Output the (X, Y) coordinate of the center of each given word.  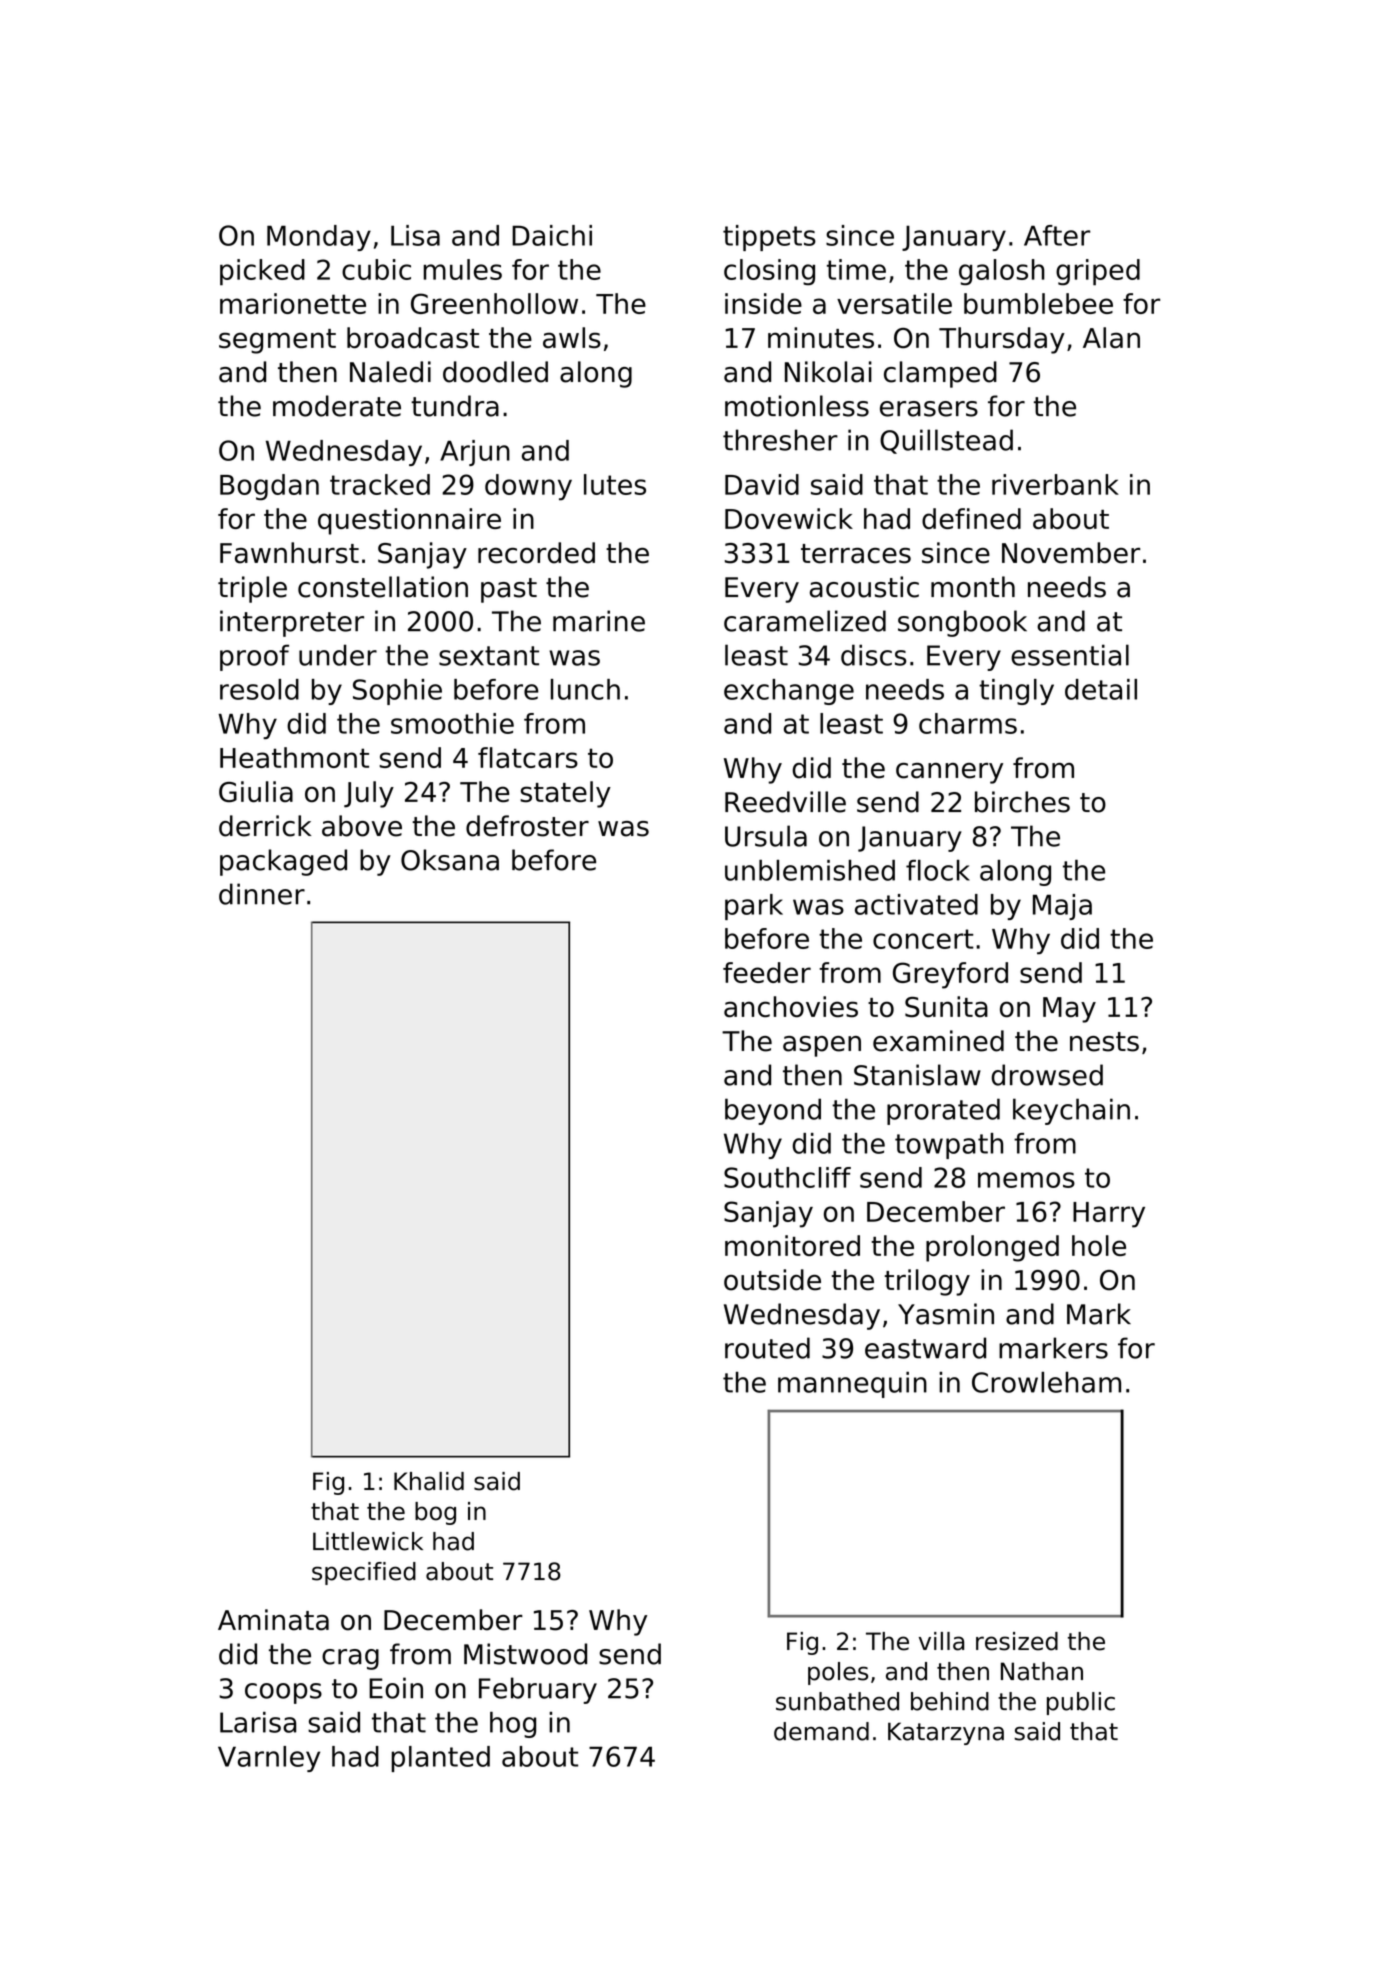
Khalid (429, 1481)
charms (968, 723)
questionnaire (409, 521)
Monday (319, 238)
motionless (797, 406)
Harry (1109, 1215)
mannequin (852, 1385)
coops (283, 1693)
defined (971, 518)
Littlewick (368, 1541)
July (369, 794)
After (1057, 235)
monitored (792, 1245)
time (856, 269)
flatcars (528, 757)
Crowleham (1046, 1382)
